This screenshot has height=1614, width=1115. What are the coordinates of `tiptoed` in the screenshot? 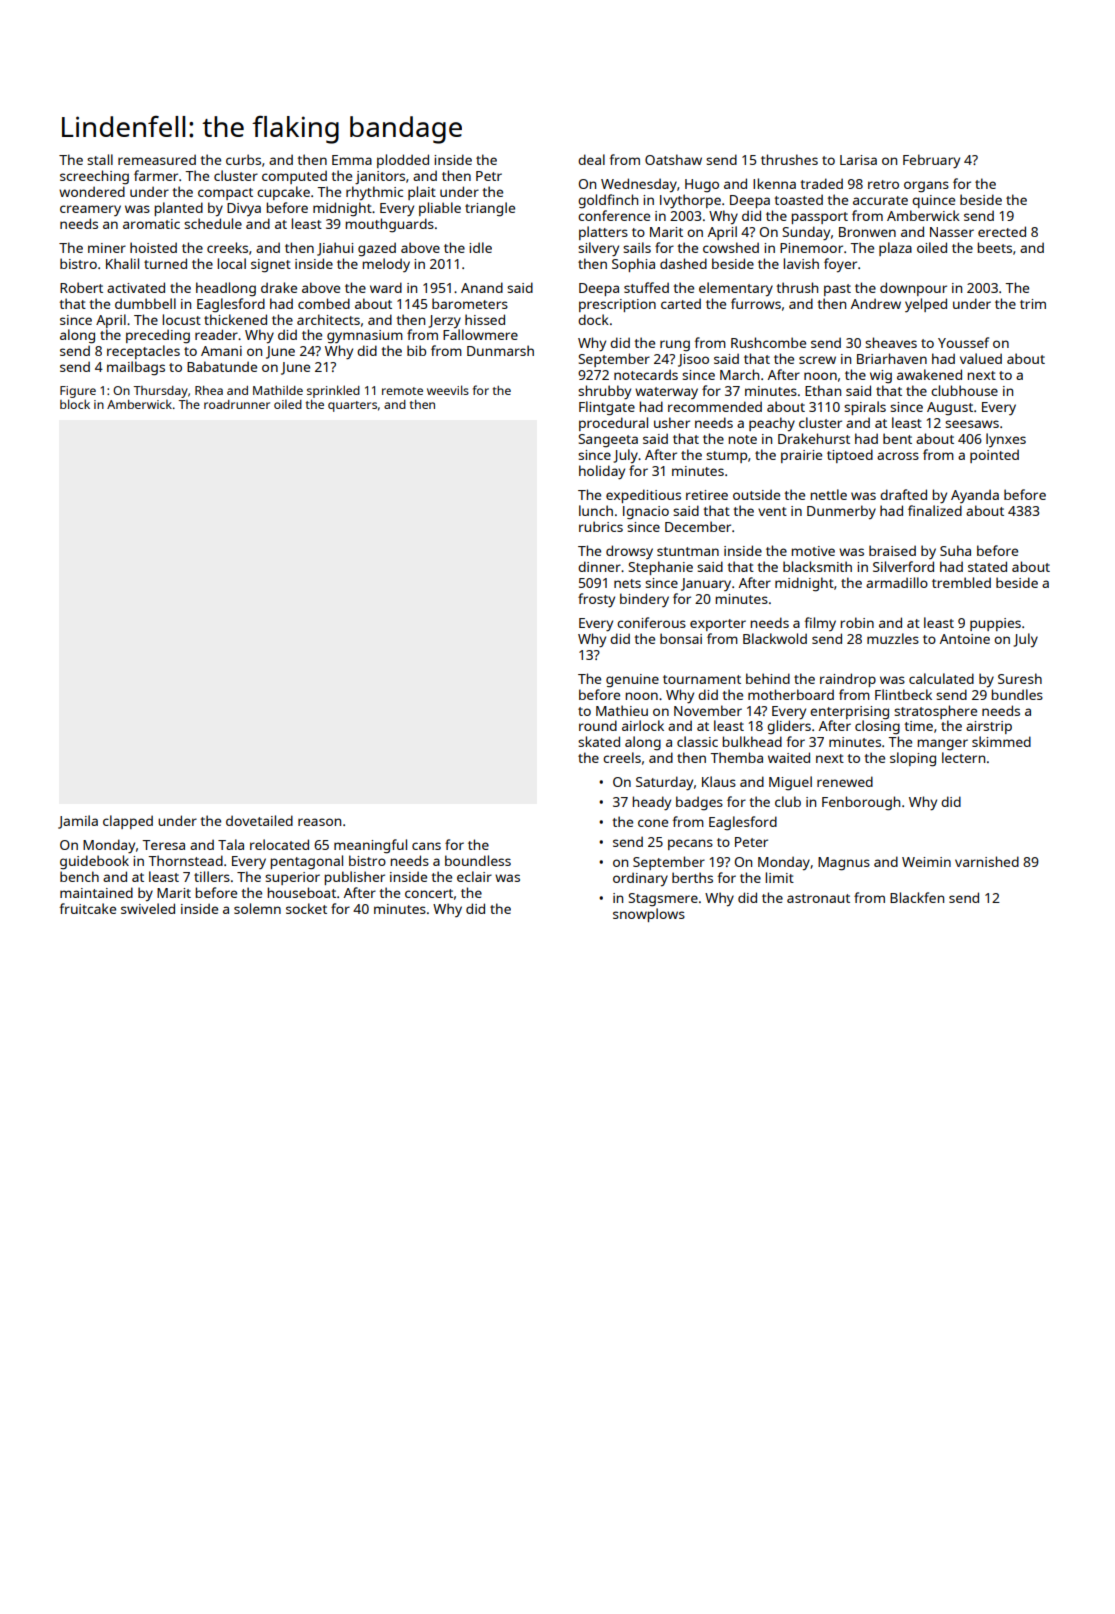 It's located at (850, 456).
